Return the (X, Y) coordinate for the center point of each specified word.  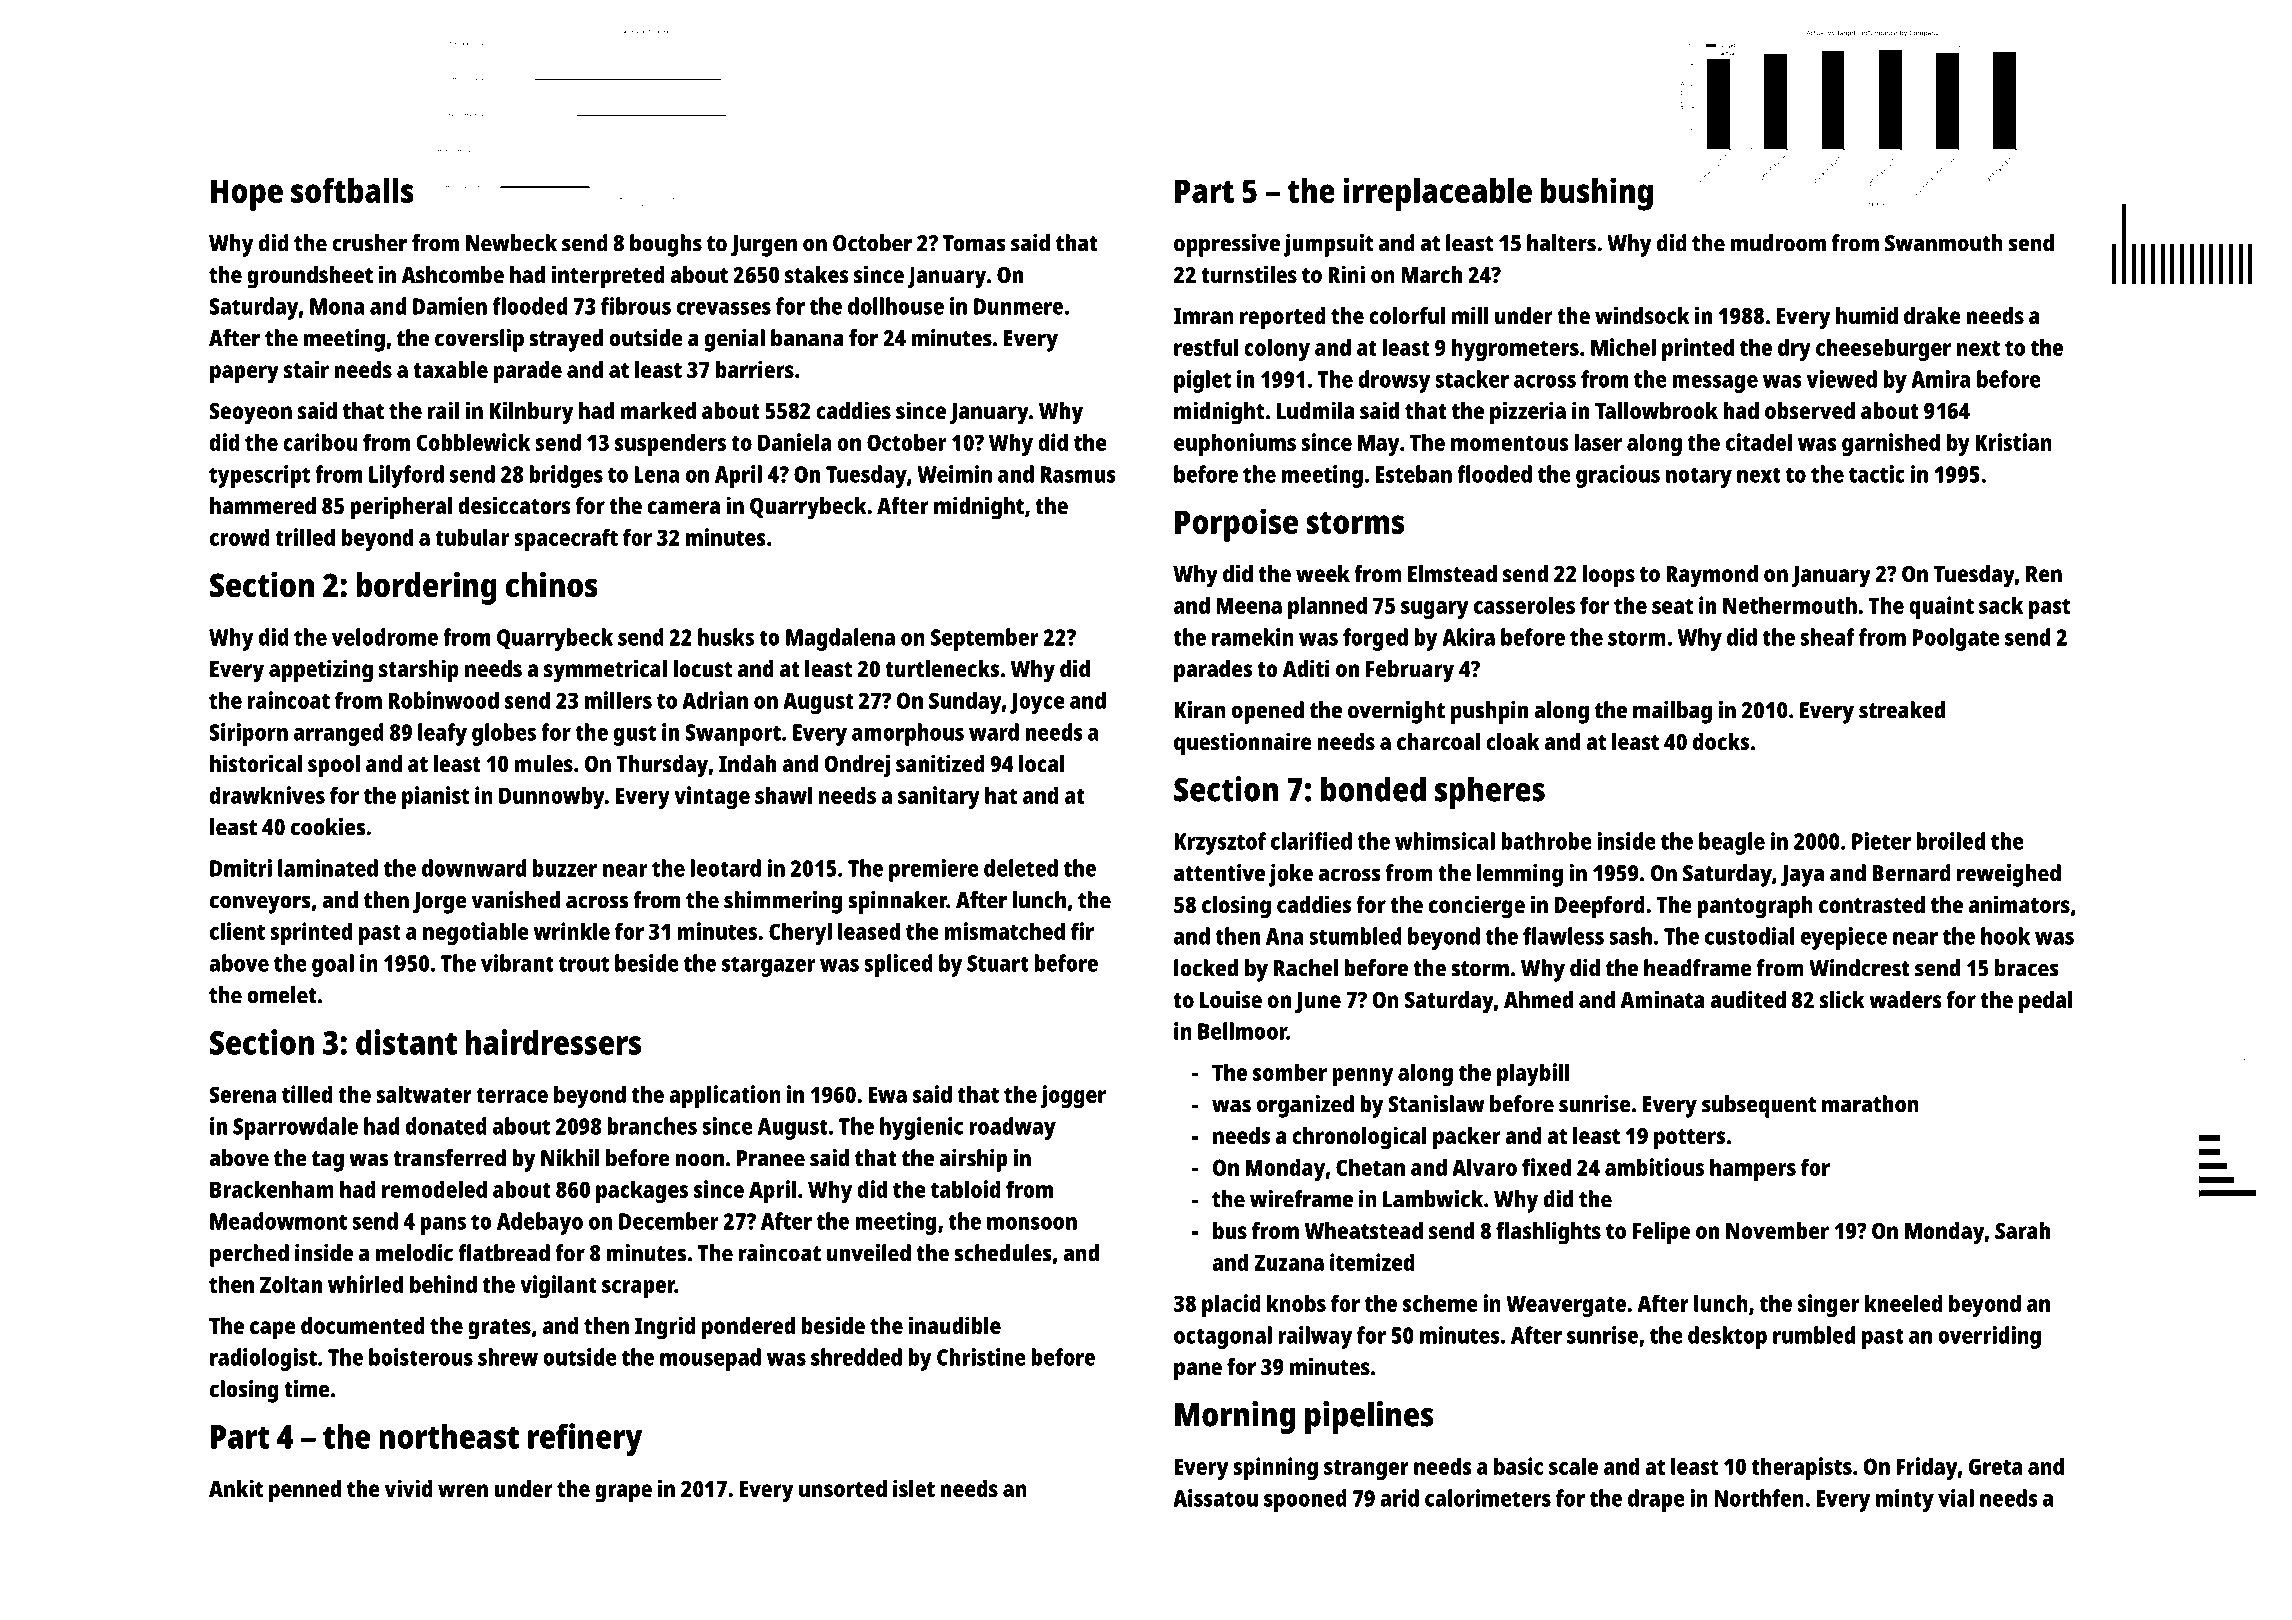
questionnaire (1243, 744)
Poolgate (1956, 639)
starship (419, 671)
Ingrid (665, 1328)
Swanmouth (1944, 243)
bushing (1597, 194)
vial (1956, 1498)
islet (914, 1488)
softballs (352, 190)
